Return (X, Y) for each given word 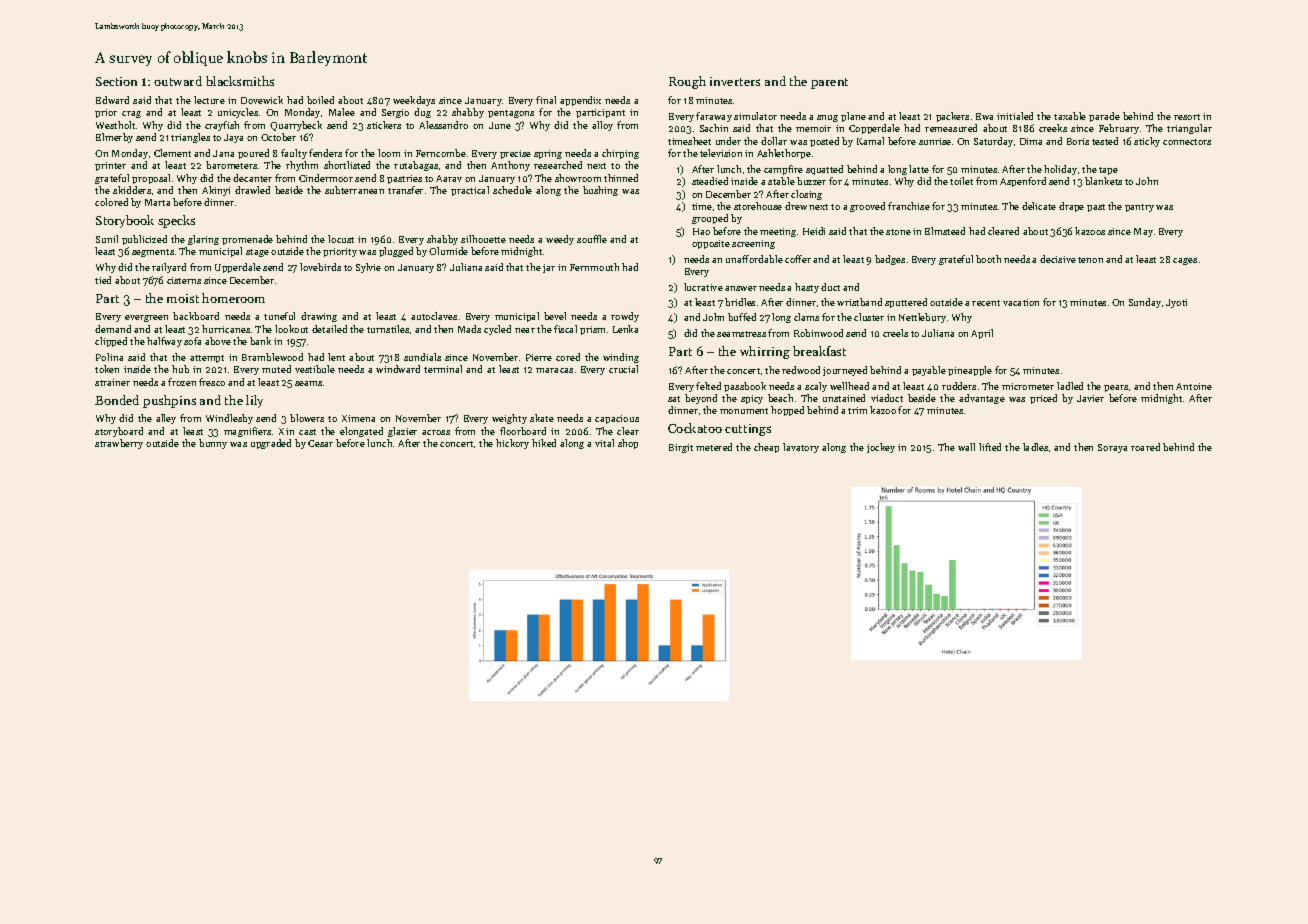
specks (176, 221)
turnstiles (388, 329)
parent (829, 83)
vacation (1021, 302)
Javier (1090, 398)
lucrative (703, 287)
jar (549, 268)
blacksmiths (240, 81)
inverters (735, 81)
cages (1185, 261)
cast (307, 432)
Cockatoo (695, 428)
